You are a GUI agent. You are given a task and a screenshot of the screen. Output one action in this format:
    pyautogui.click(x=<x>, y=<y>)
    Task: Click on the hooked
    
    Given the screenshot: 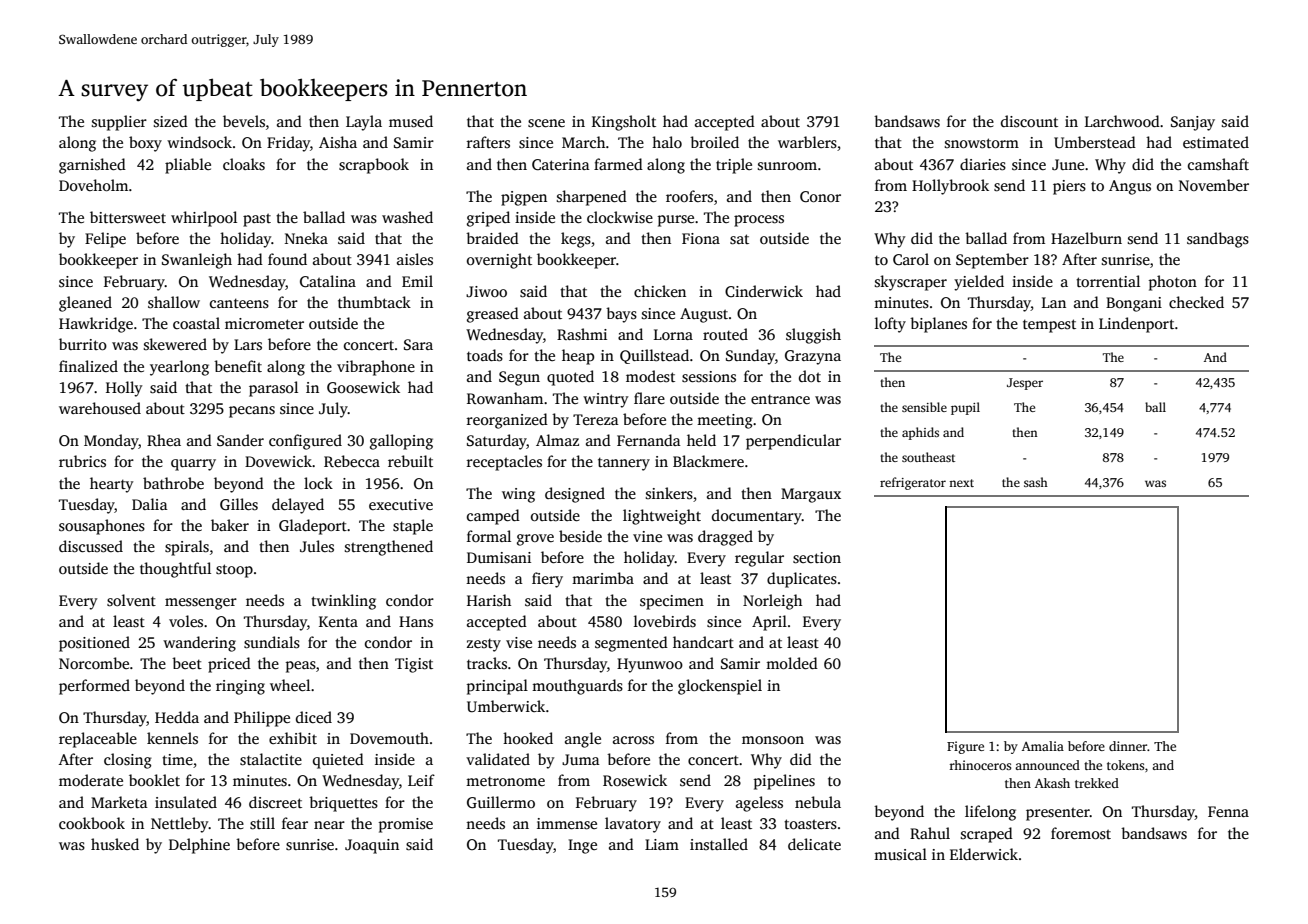 What is the action you would take?
    pyautogui.click(x=528, y=738)
